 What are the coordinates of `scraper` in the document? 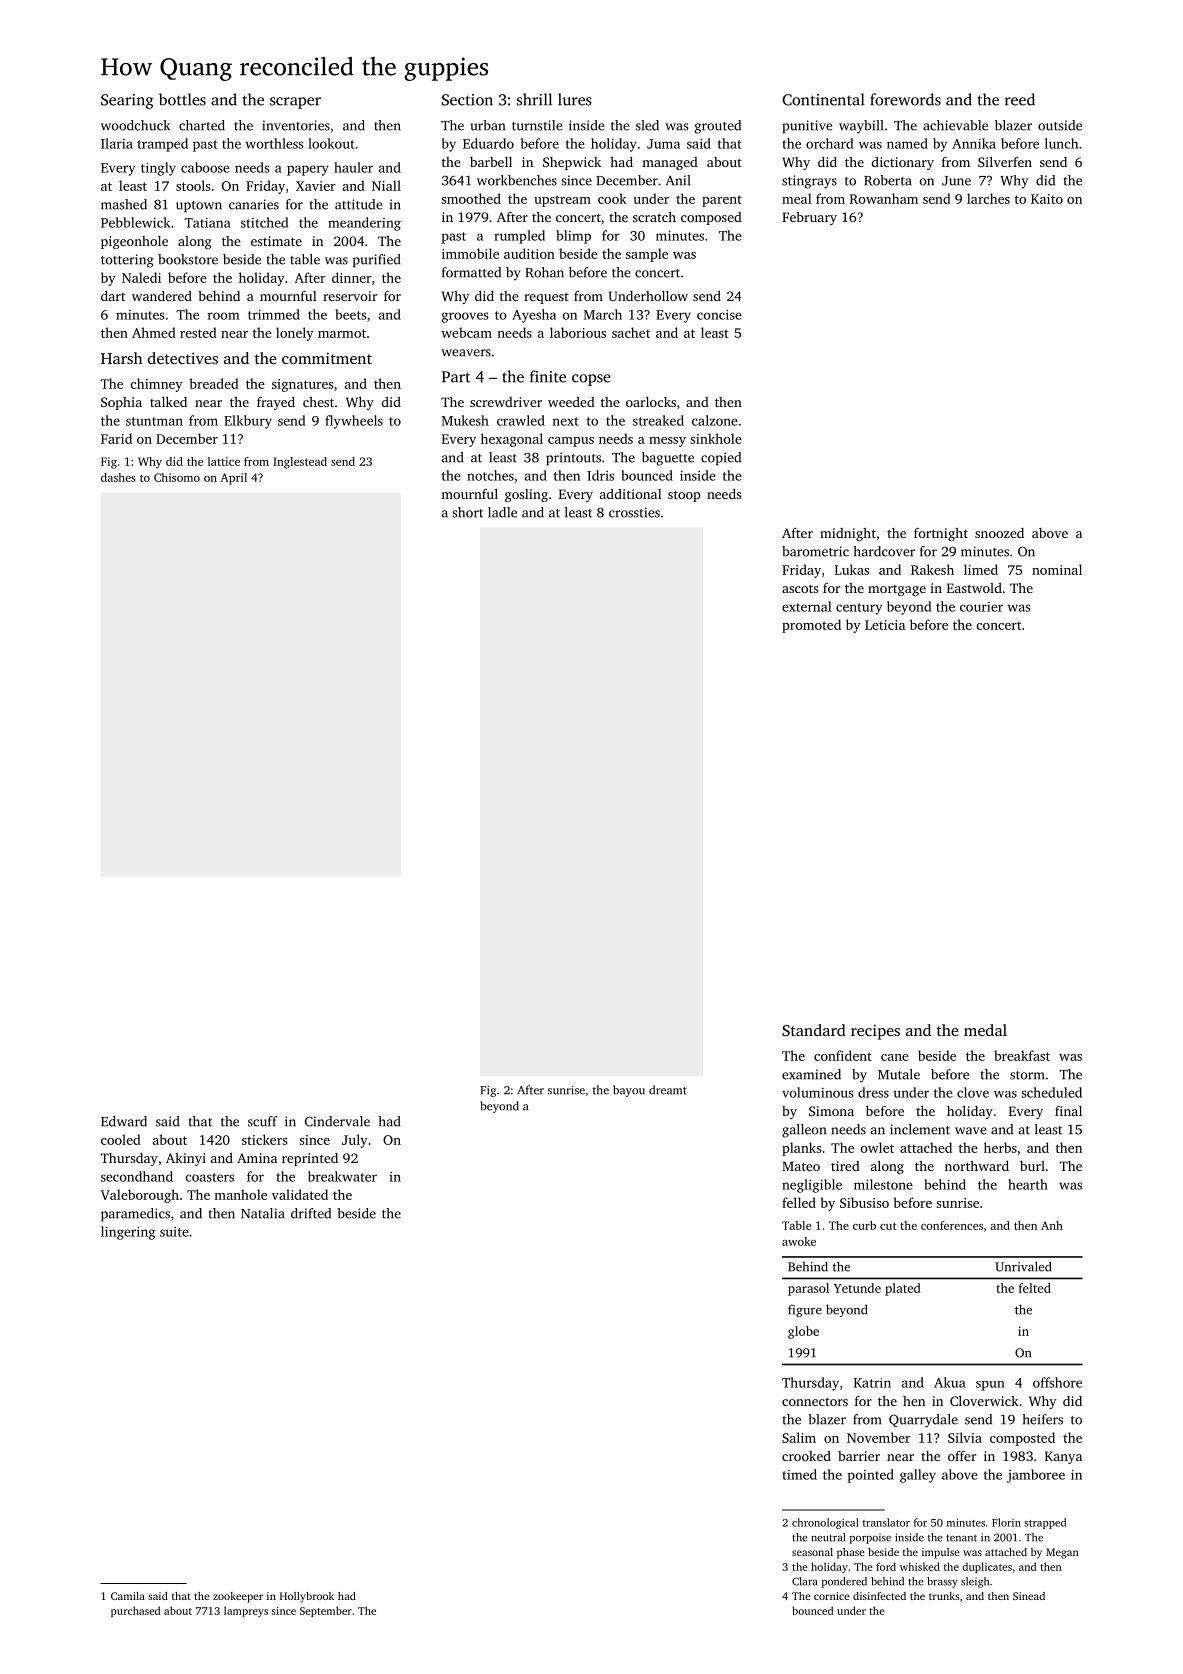 It's located at (295, 103).
